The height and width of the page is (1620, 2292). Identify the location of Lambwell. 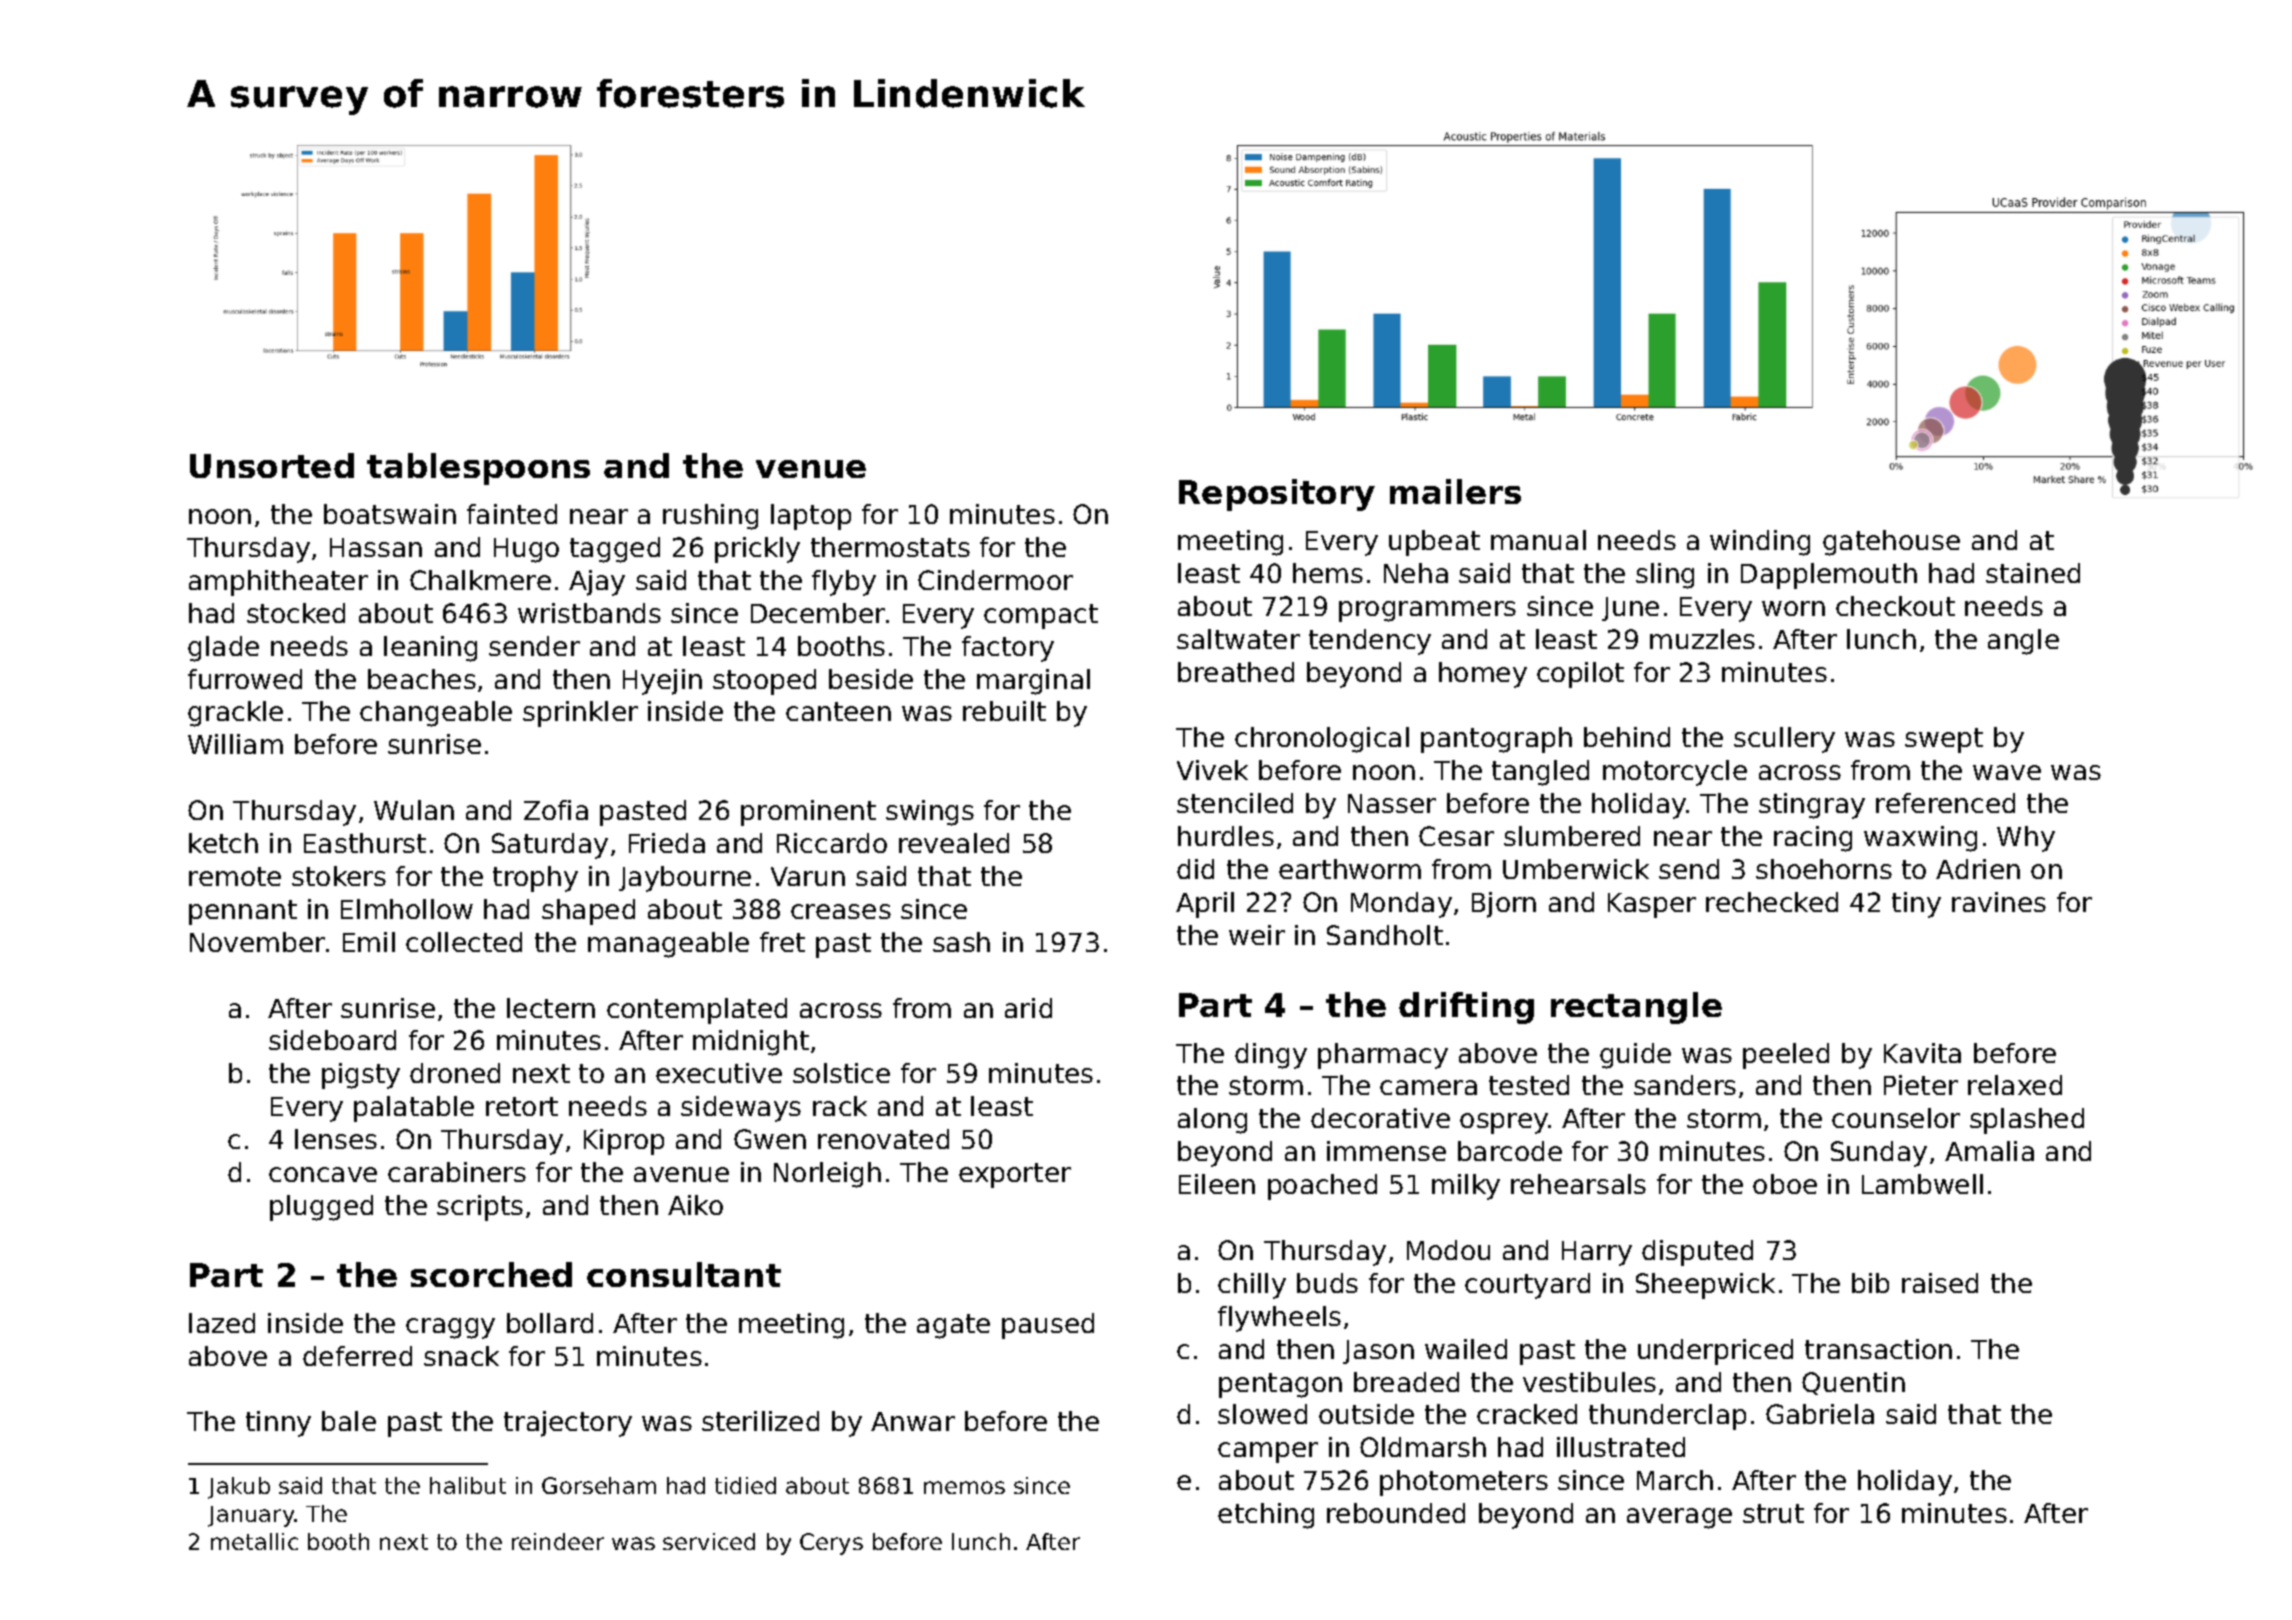
(1922, 1184).
